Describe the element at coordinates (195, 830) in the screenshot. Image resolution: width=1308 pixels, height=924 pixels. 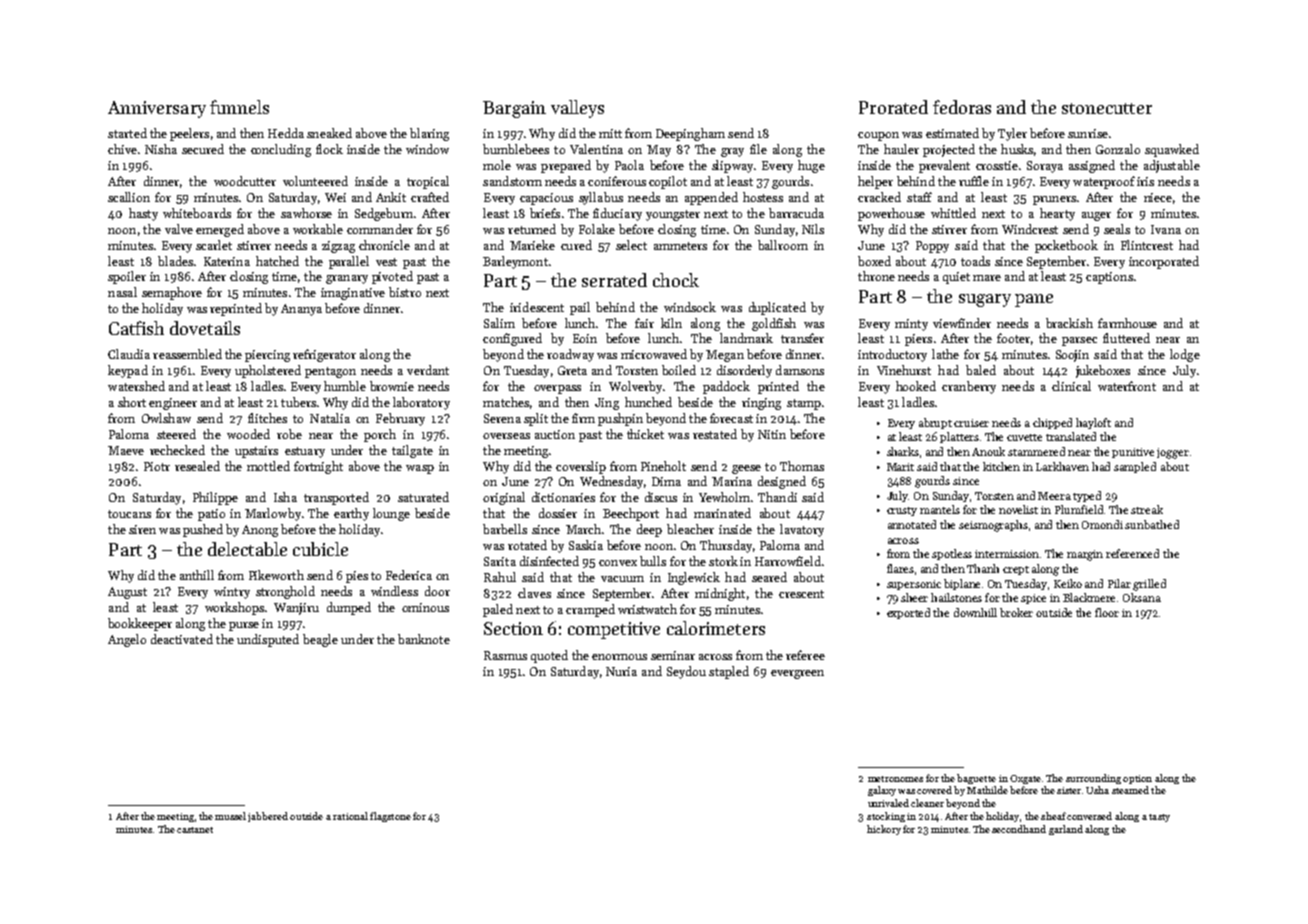
I see `castanet` at that location.
